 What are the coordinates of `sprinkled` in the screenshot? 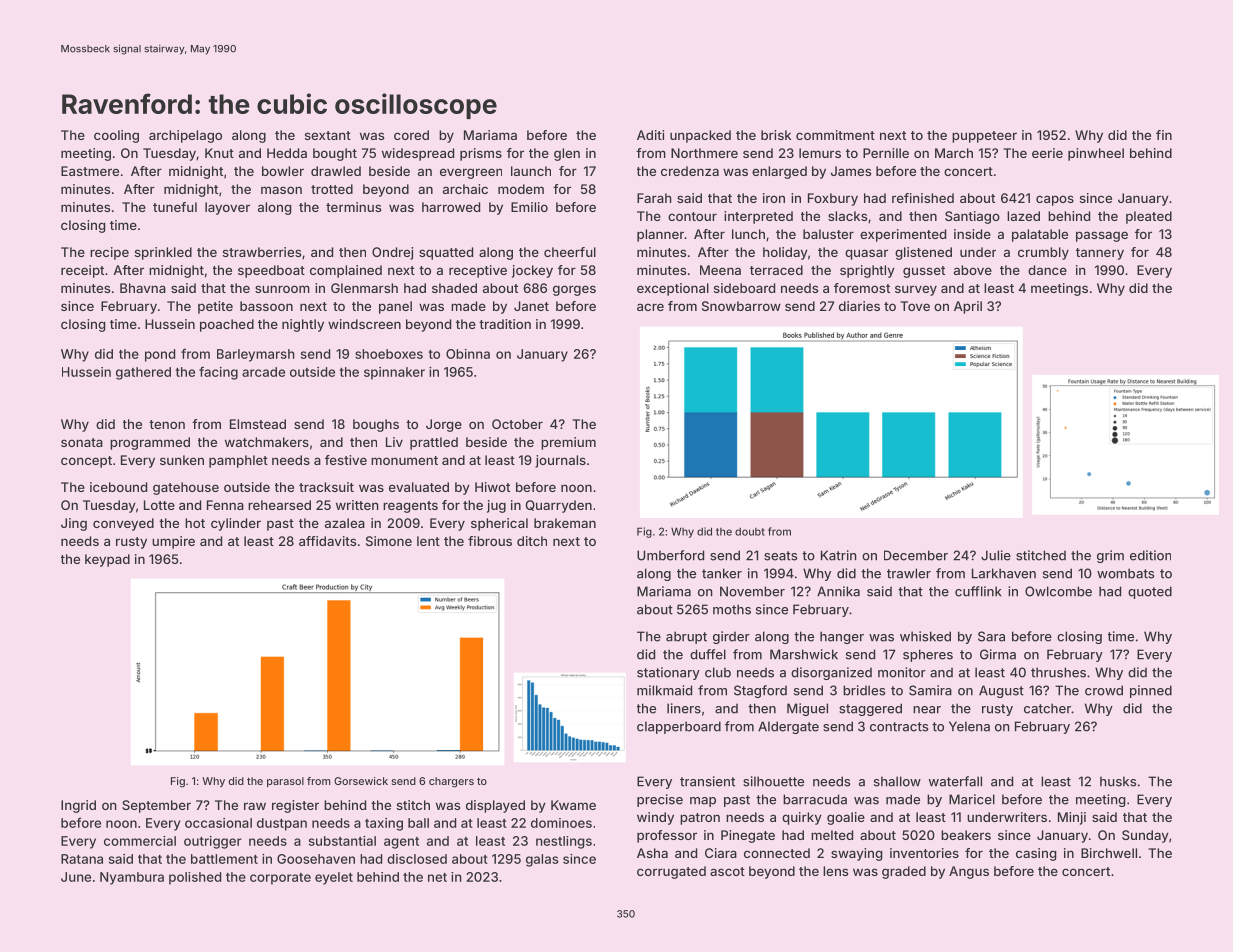 It's located at (163, 253).
